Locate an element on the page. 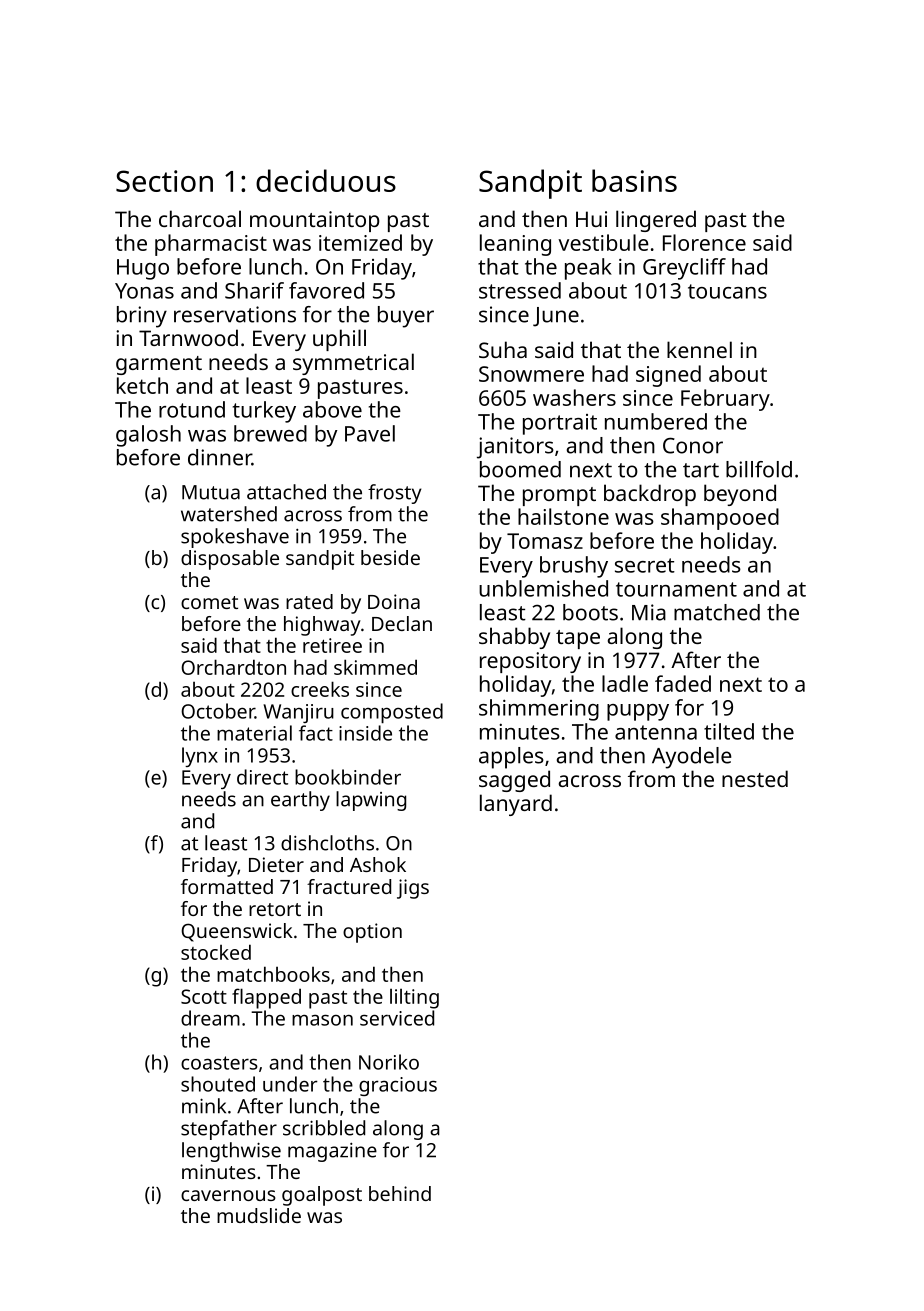 The width and height of the document is (924, 1311). Section is located at coordinates (164, 181).
